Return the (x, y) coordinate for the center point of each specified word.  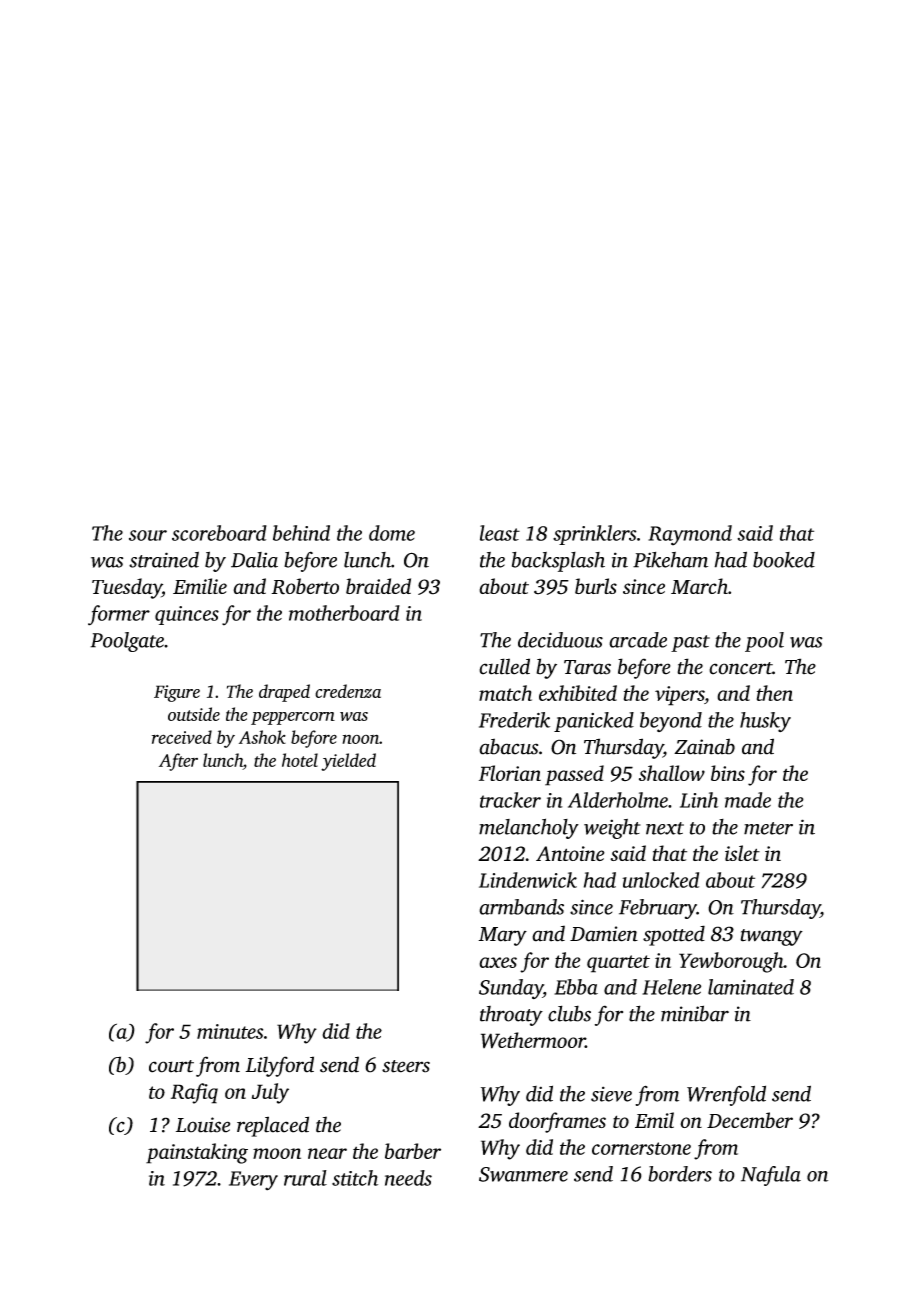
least (500, 533)
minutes (230, 1031)
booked (784, 559)
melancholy (529, 828)
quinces (187, 615)
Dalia (254, 560)
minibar (695, 1013)
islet (742, 853)
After (178, 762)
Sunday (511, 989)
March (699, 586)
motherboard (344, 613)
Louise (203, 1125)
